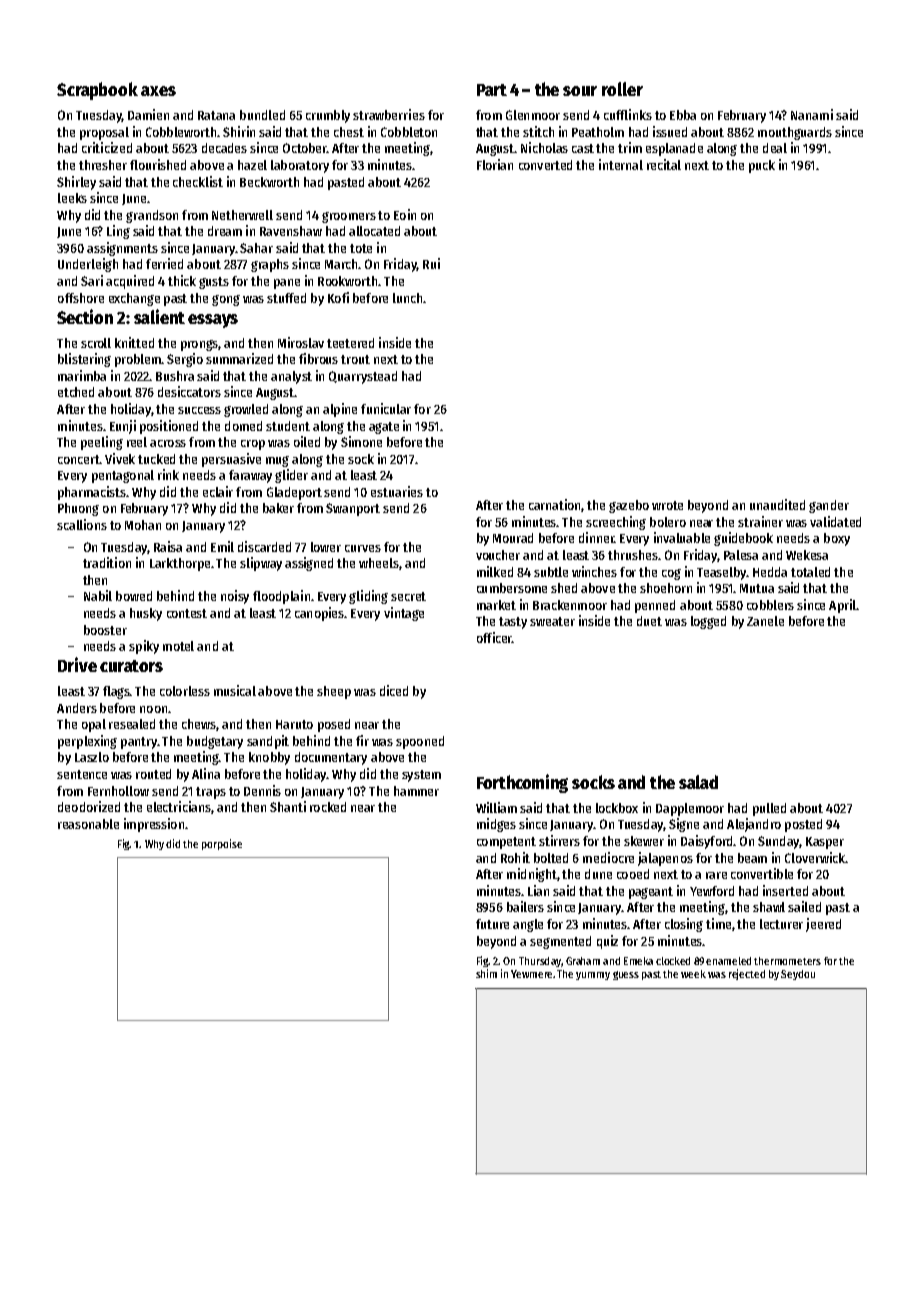 The width and height of the image is (924, 1308). Describe the element at coordinates (222, 844) in the image. I see `porpoise` at that location.
